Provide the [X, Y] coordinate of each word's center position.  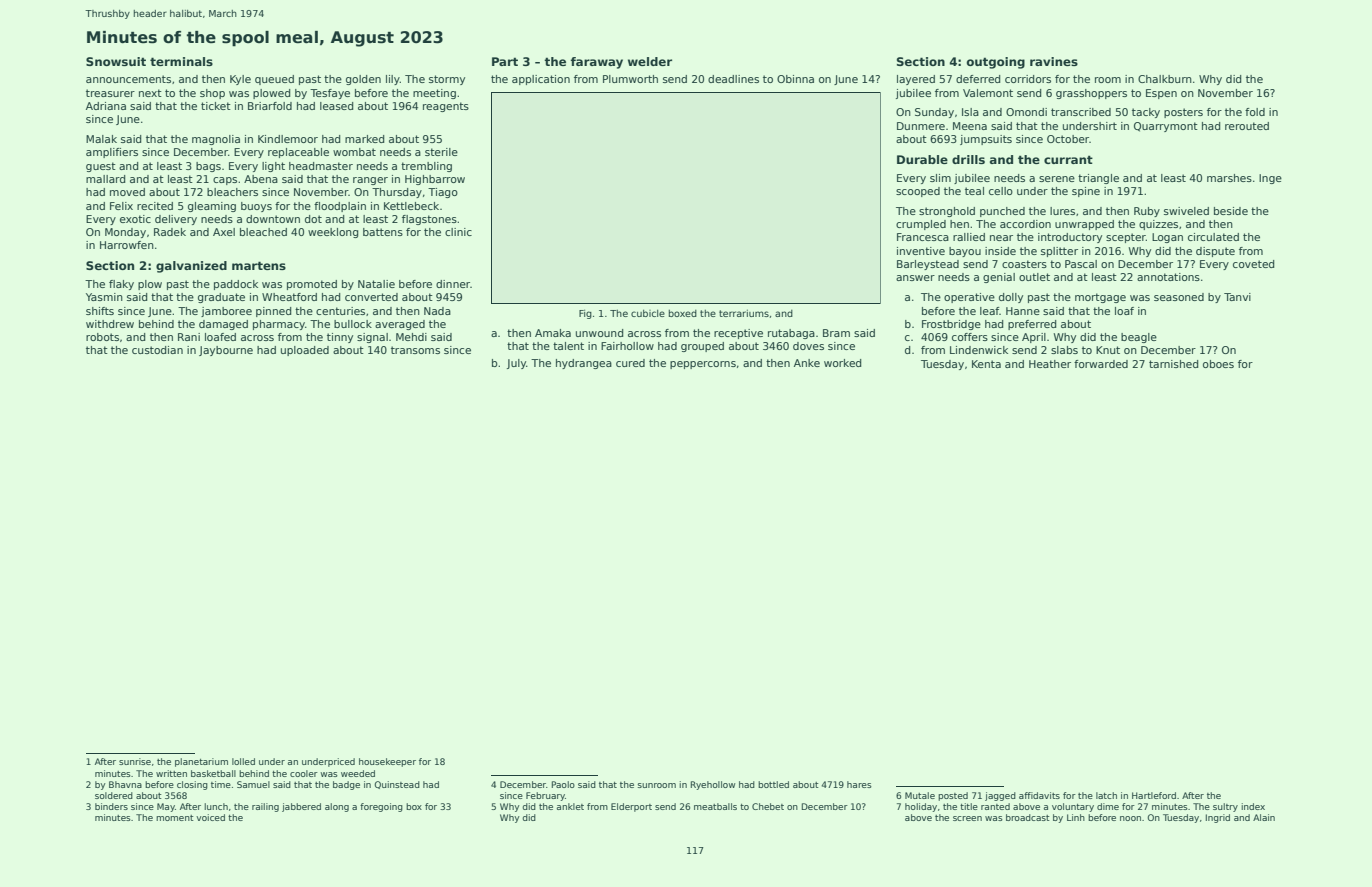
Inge [1270, 179]
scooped [918, 192]
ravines [1054, 61]
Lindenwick [979, 350]
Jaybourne [226, 351]
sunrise [135, 761]
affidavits [1039, 795]
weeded [358, 773]
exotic [135, 219]
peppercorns [703, 365]
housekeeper [387, 762]
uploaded [305, 351]
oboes [1218, 364]
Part [505, 61]
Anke [807, 363]
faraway [597, 63]
